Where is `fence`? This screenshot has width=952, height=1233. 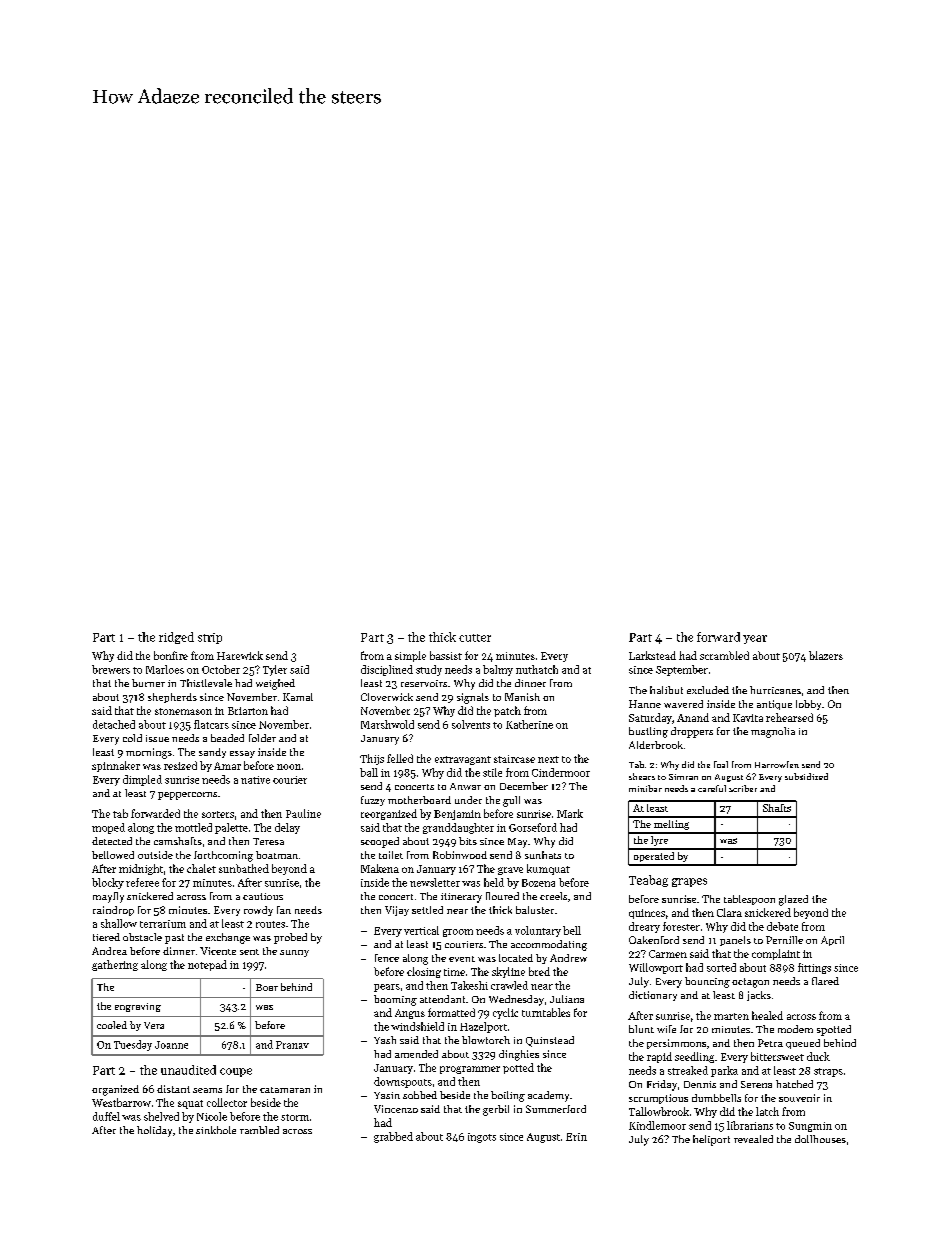
fence is located at coordinates (387, 958).
